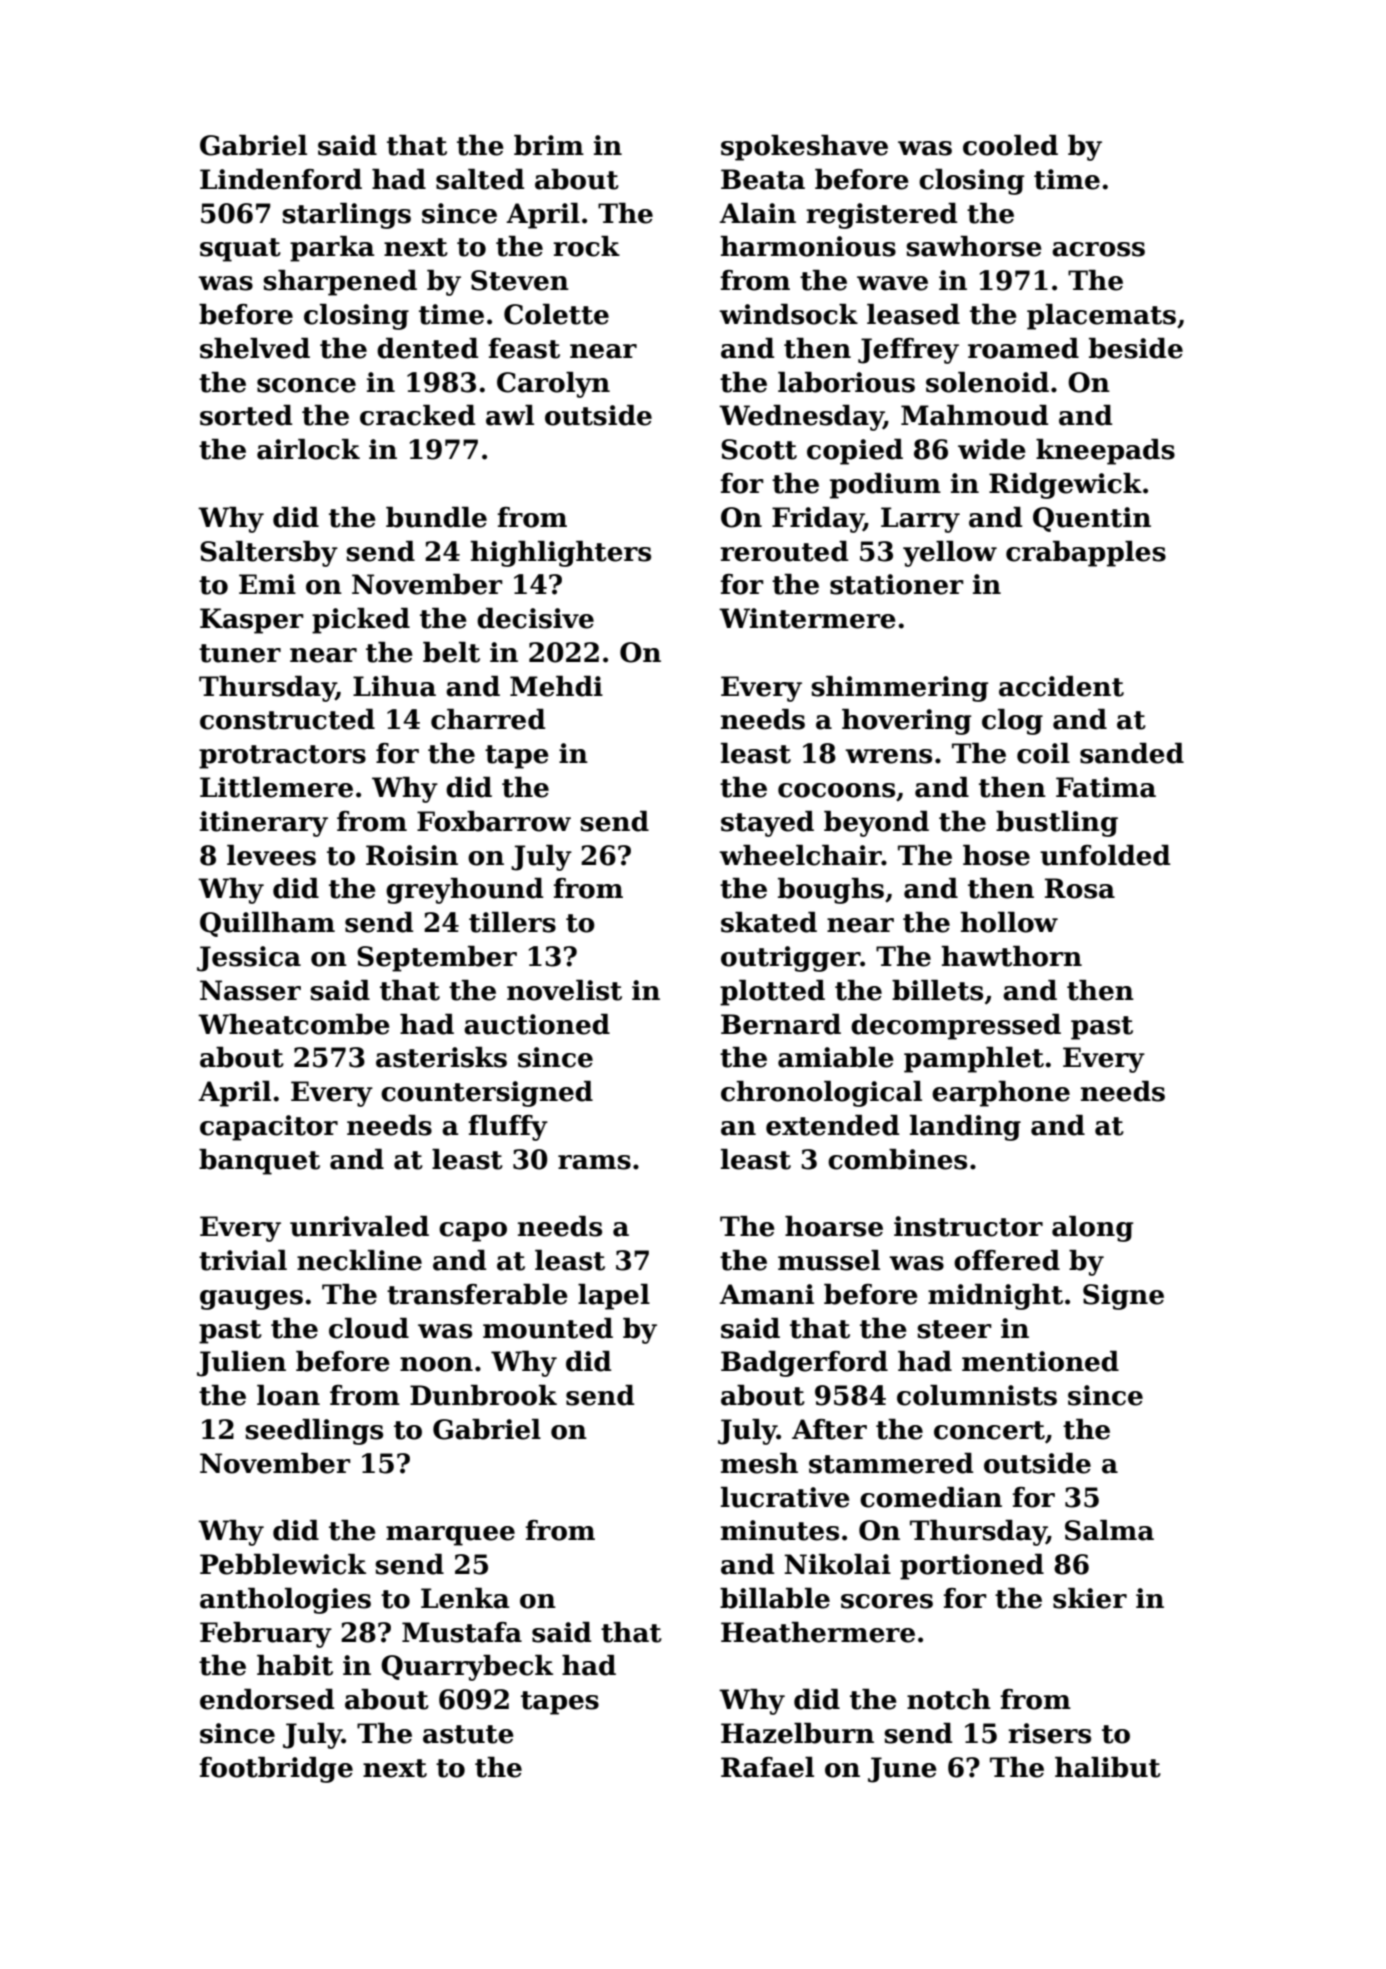 The width and height of the screenshot is (1386, 1969). Describe the element at coordinates (281, 179) in the screenshot. I see `Lindenford` at that location.
